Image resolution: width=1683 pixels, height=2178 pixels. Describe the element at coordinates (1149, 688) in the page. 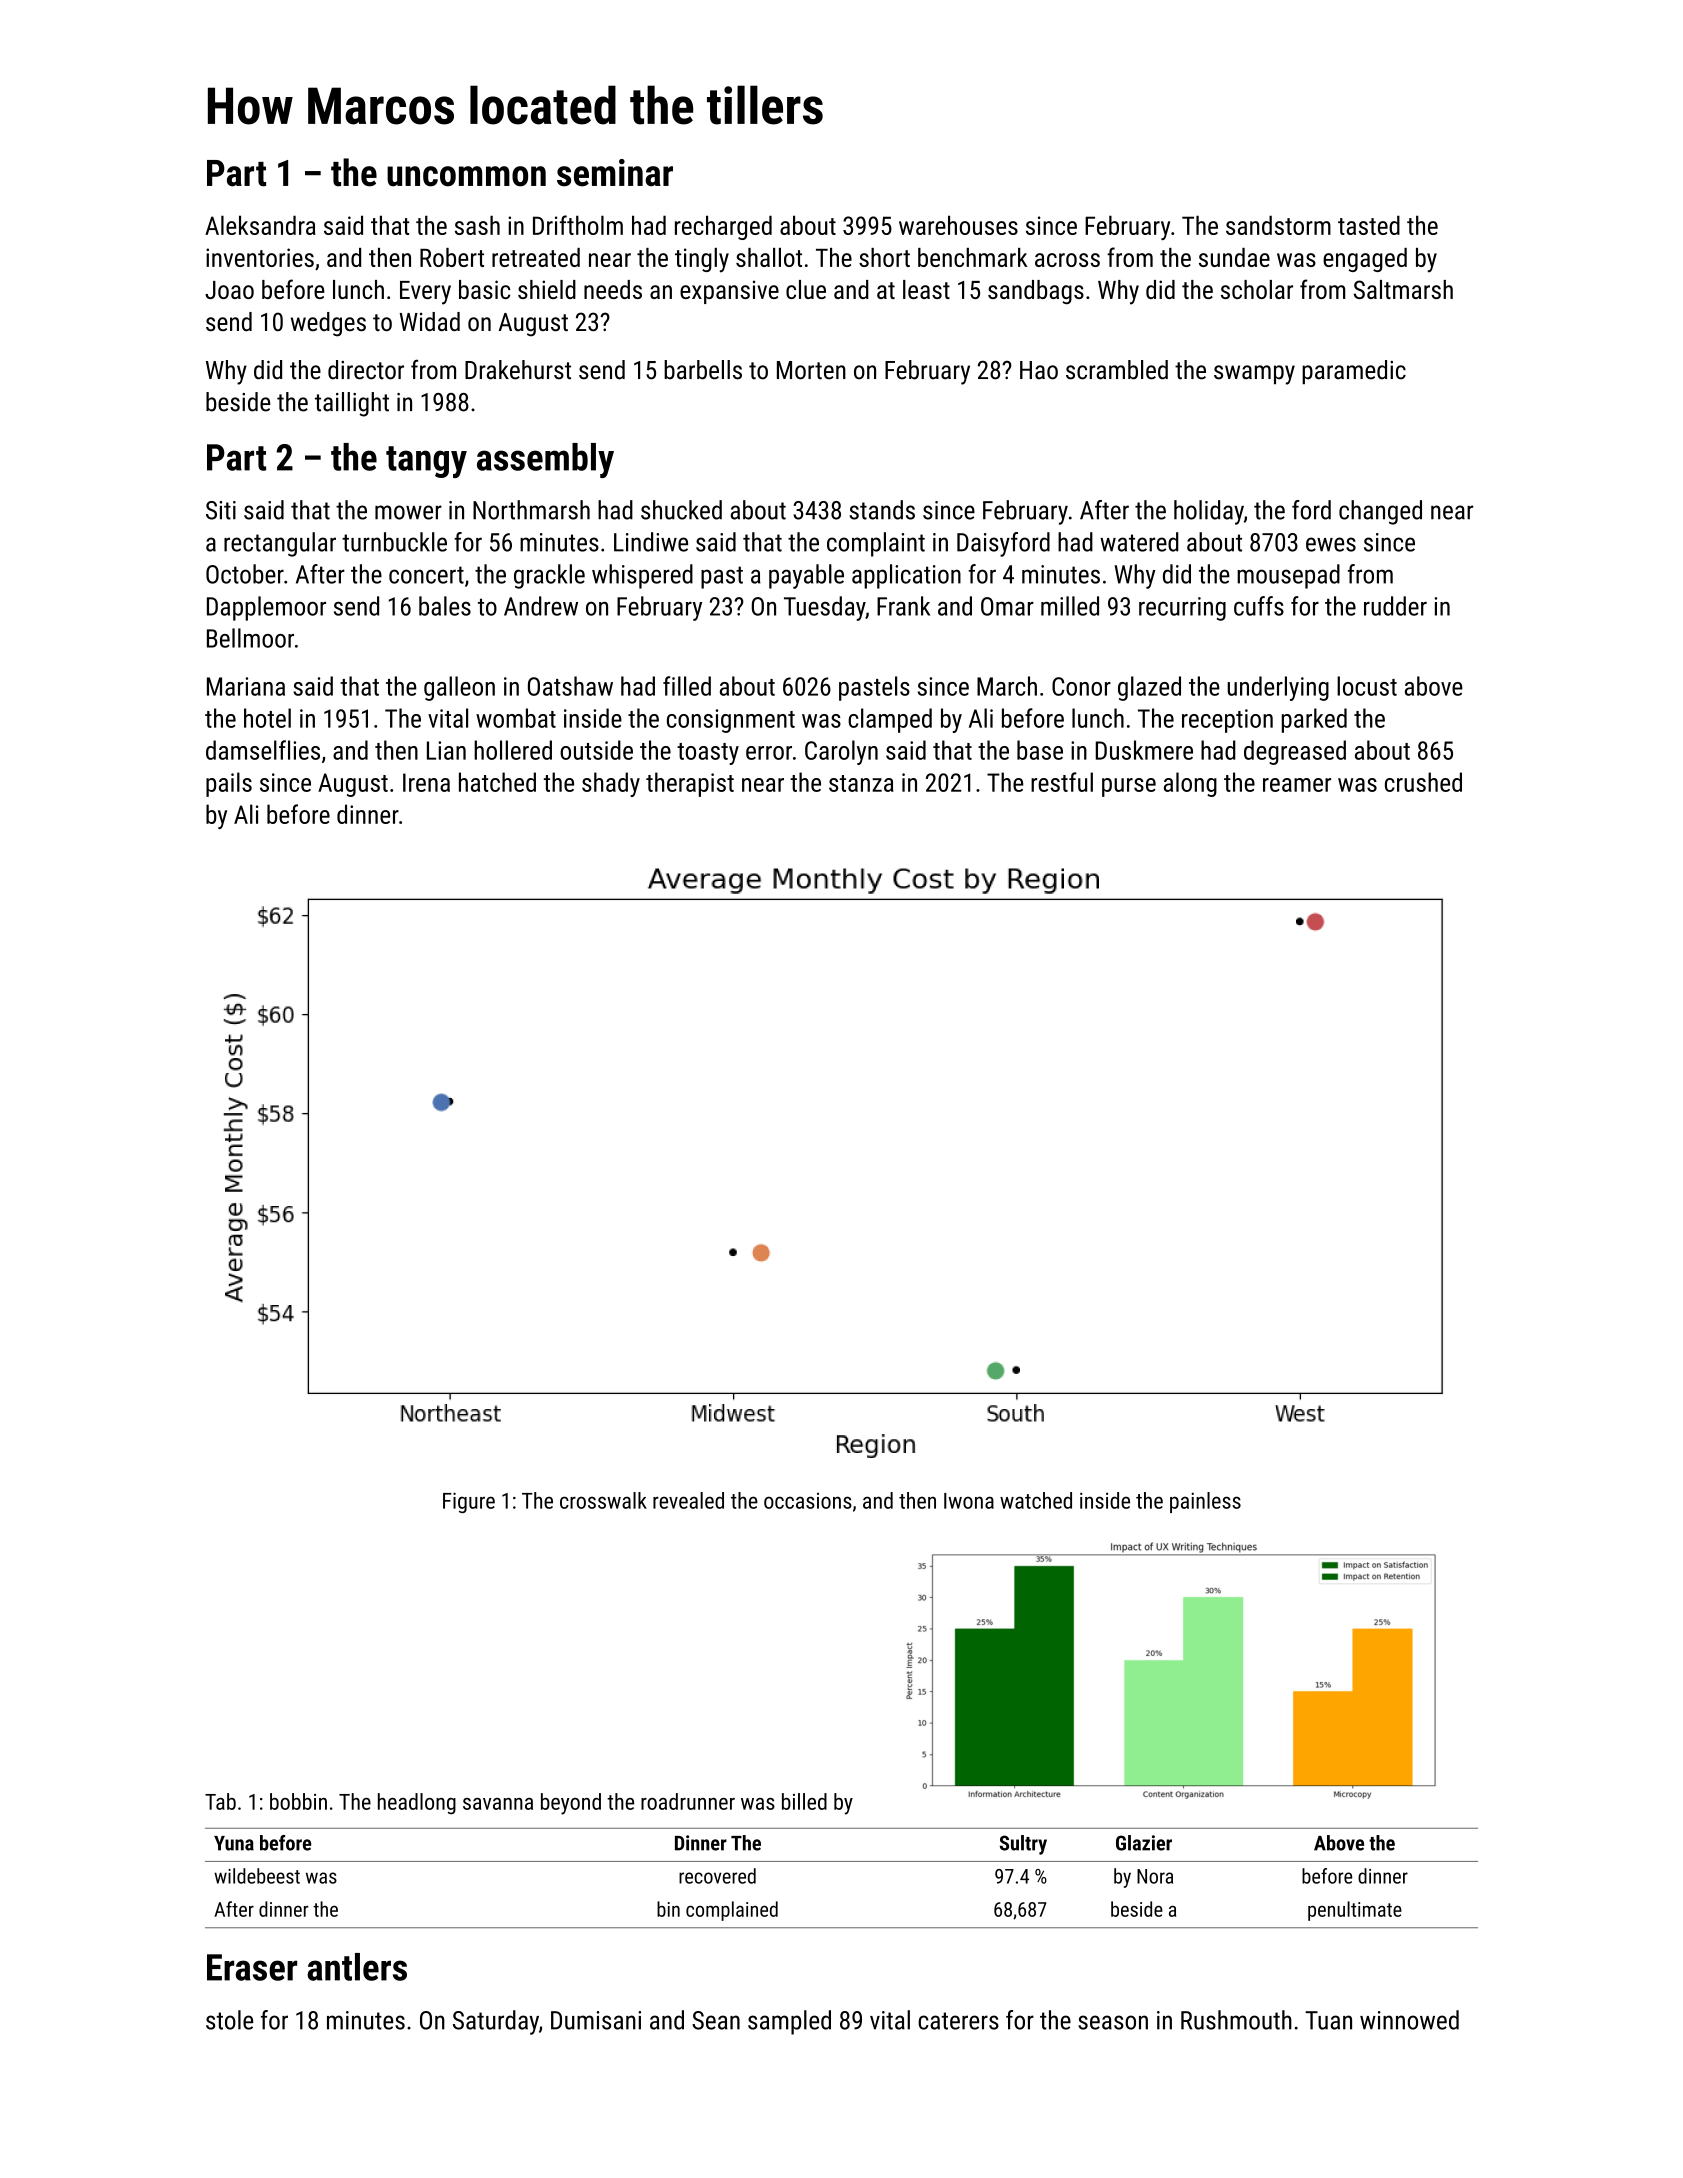

I see `glazed` at that location.
